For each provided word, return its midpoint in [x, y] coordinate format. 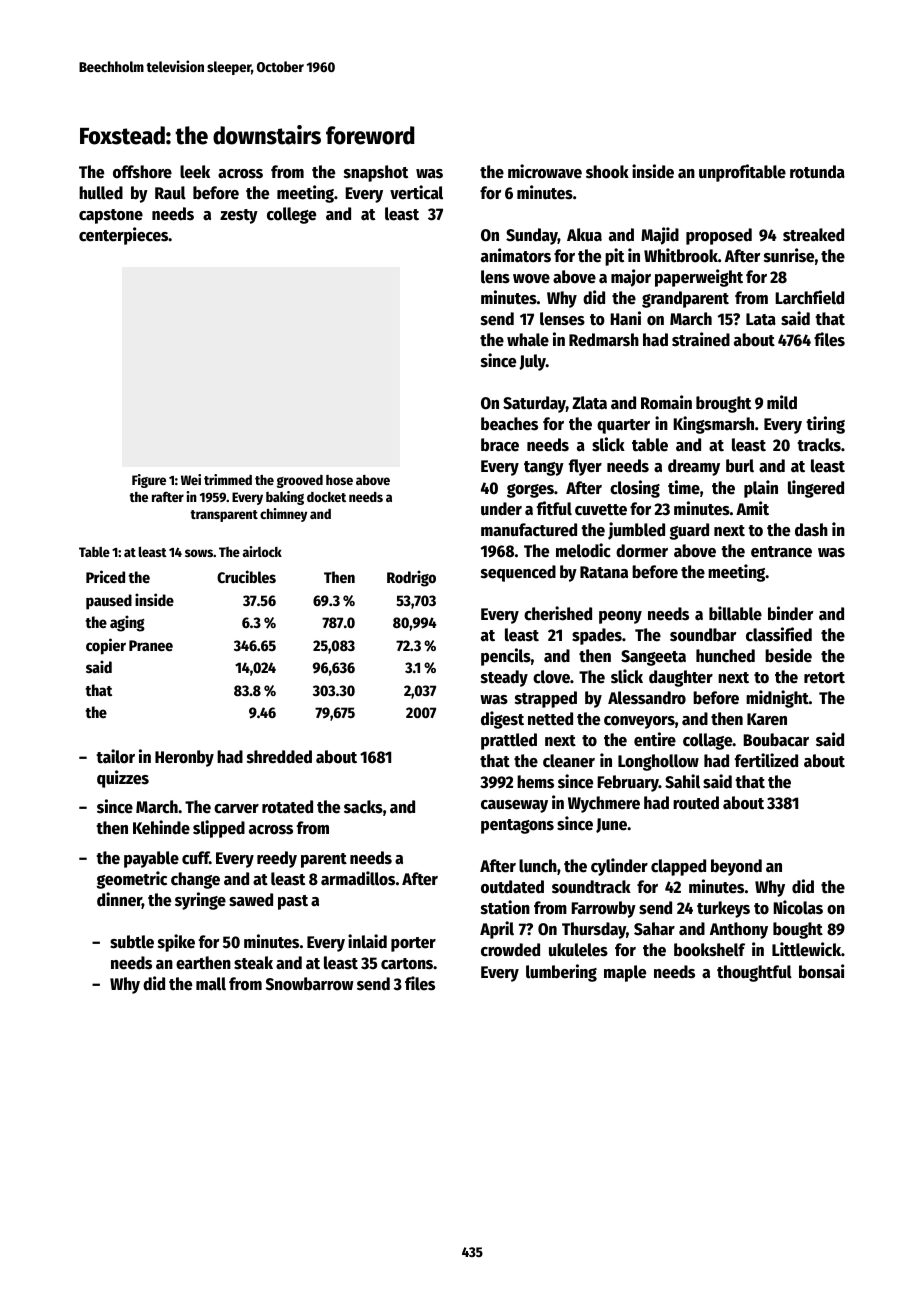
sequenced [518, 573]
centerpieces [124, 236]
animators [516, 255]
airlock [262, 551]
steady [504, 678]
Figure [149, 481]
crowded [510, 950]
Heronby [184, 758]
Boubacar [776, 740]
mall [211, 984]
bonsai [821, 971]
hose [339, 480]
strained [701, 339]
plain [761, 489]
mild [782, 402]
